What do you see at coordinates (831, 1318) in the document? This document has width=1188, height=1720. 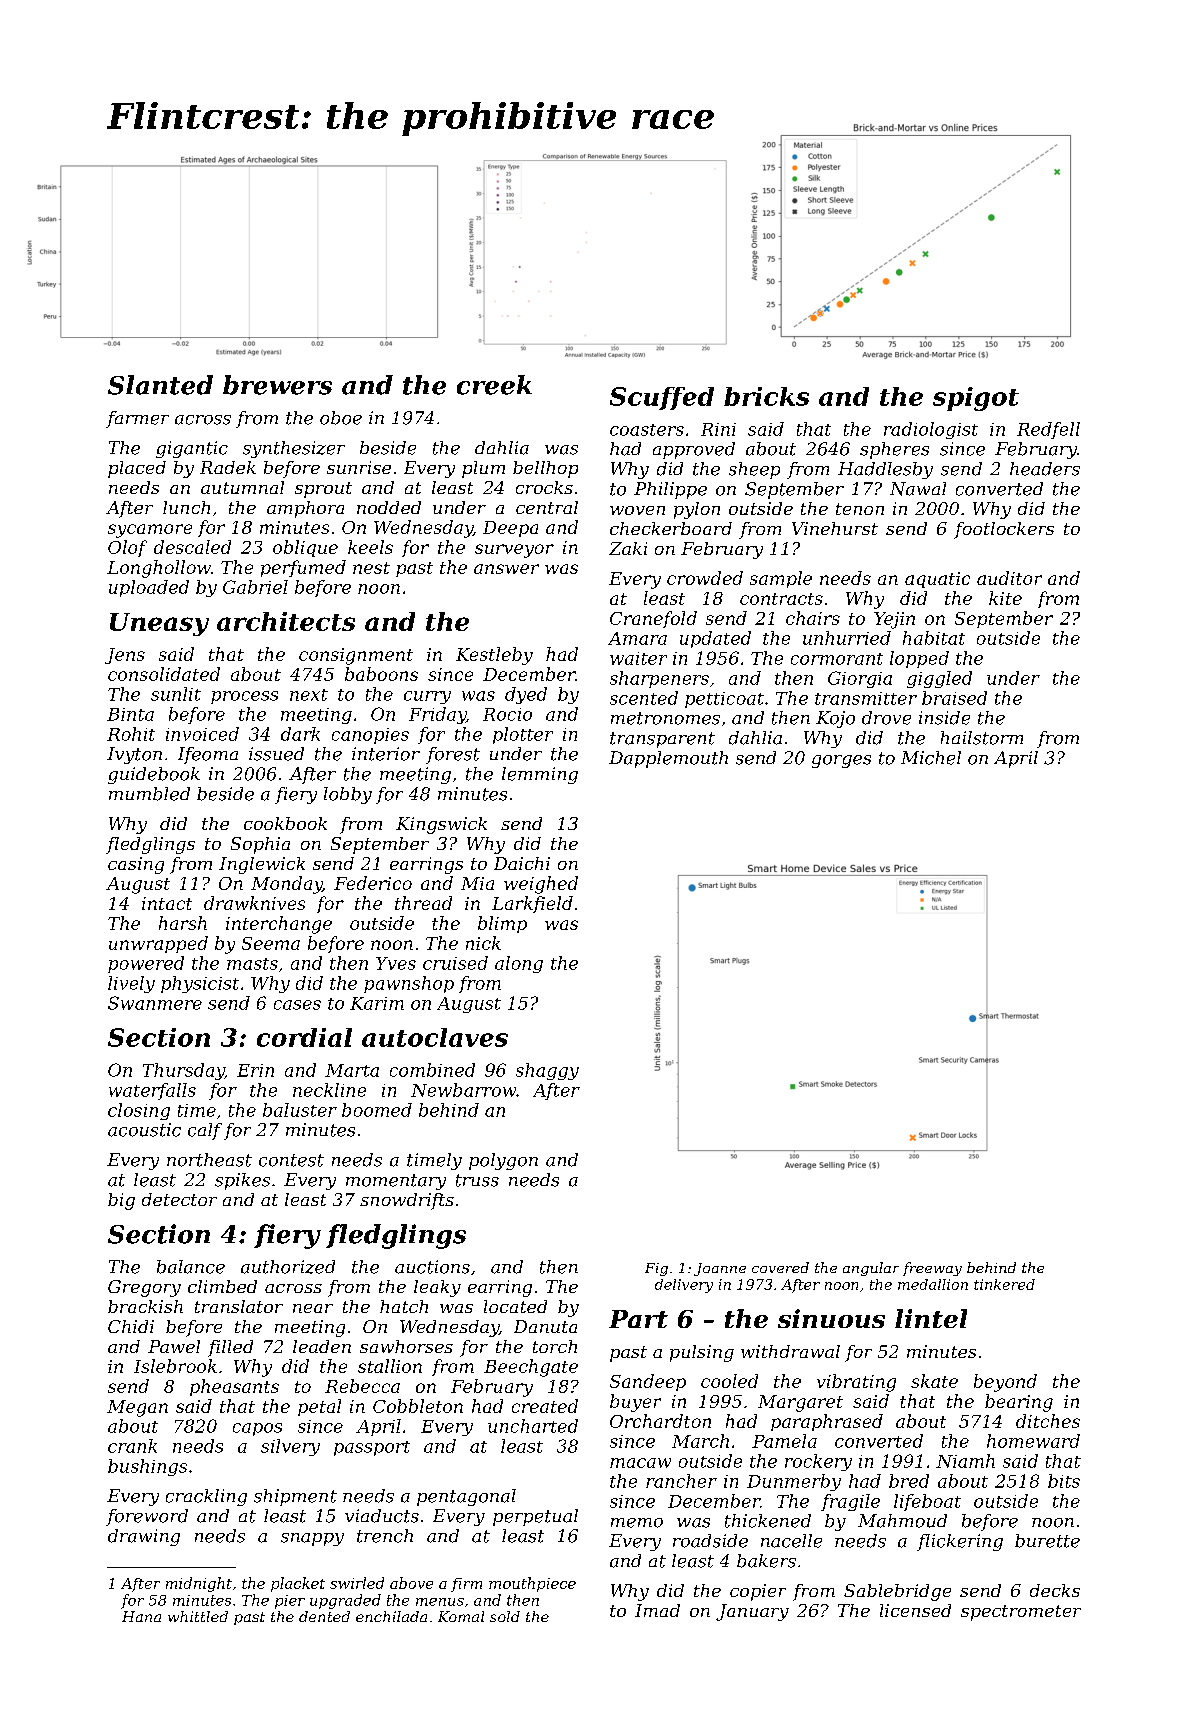 I see `sinuous` at bounding box center [831, 1318].
